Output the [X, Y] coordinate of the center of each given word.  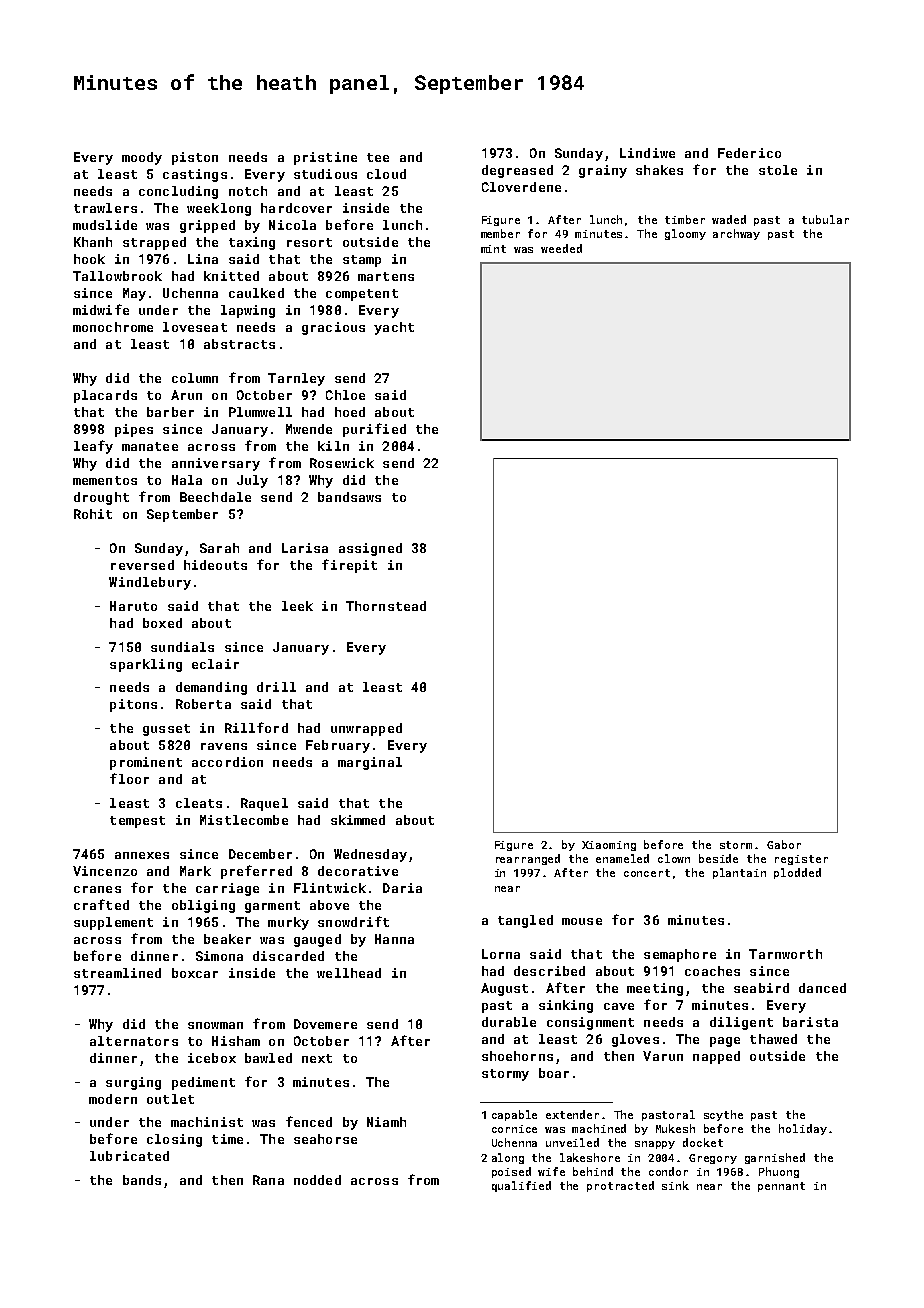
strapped [154, 243]
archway [736, 234]
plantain [739, 873]
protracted [620, 1186]
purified [374, 430]
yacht [394, 328]
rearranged [528, 859]
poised [511, 1172]
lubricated [129, 1156]
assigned [370, 549]
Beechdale [215, 497]
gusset [166, 730]
